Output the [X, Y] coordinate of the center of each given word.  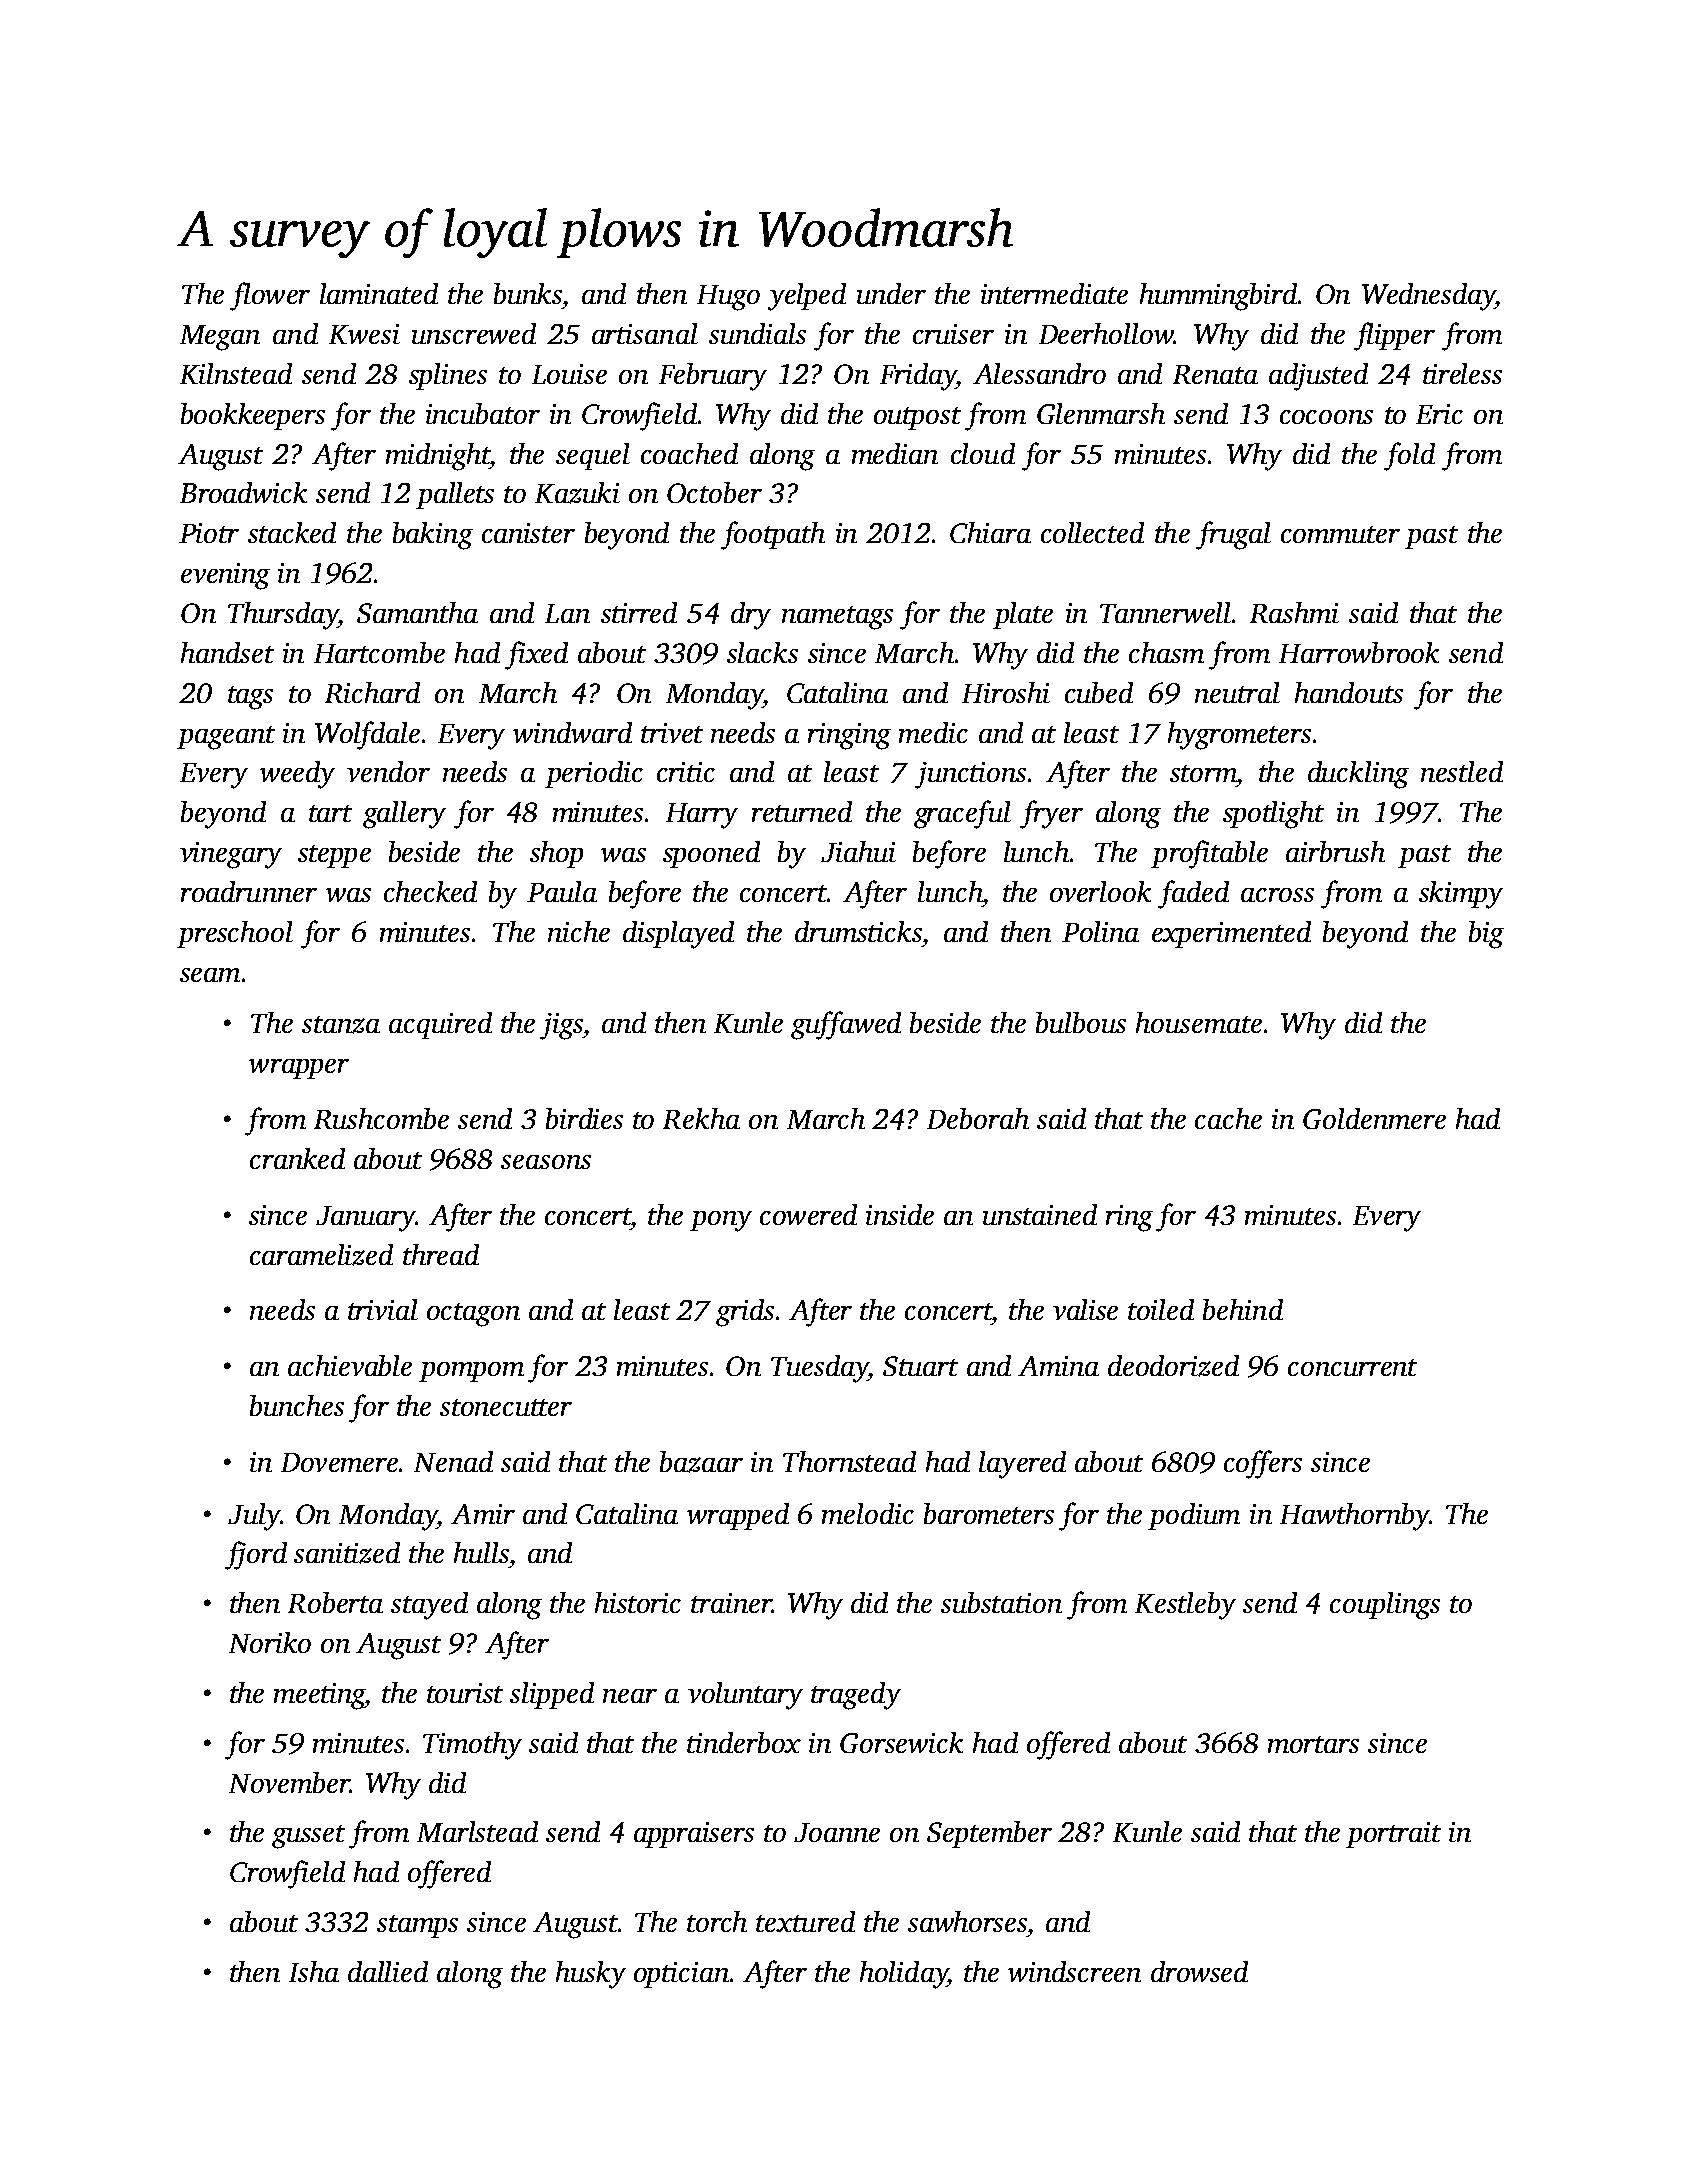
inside [900, 1214]
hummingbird [1218, 297]
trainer [731, 1603]
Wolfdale [367, 735]
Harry [702, 816]
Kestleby [1185, 1606]
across [1277, 895]
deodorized [1173, 1366]
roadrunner [249, 891]
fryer [1051, 814]
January [366, 1219]
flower [270, 296]
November [289, 1782]
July [254, 1517]
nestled [1462, 771]
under [891, 293]
